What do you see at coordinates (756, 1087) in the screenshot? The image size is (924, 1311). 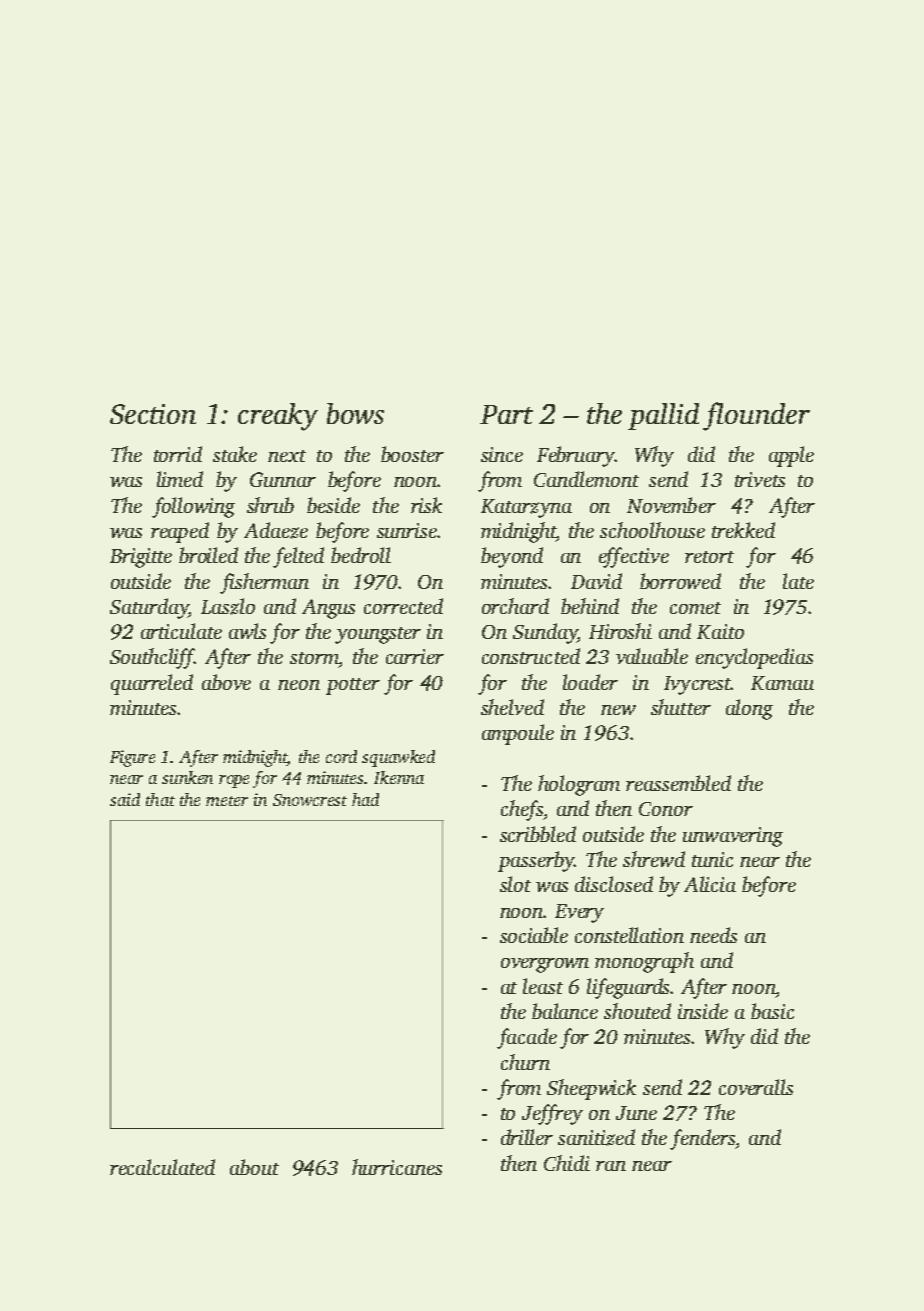 I see `coveralls` at bounding box center [756, 1087].
